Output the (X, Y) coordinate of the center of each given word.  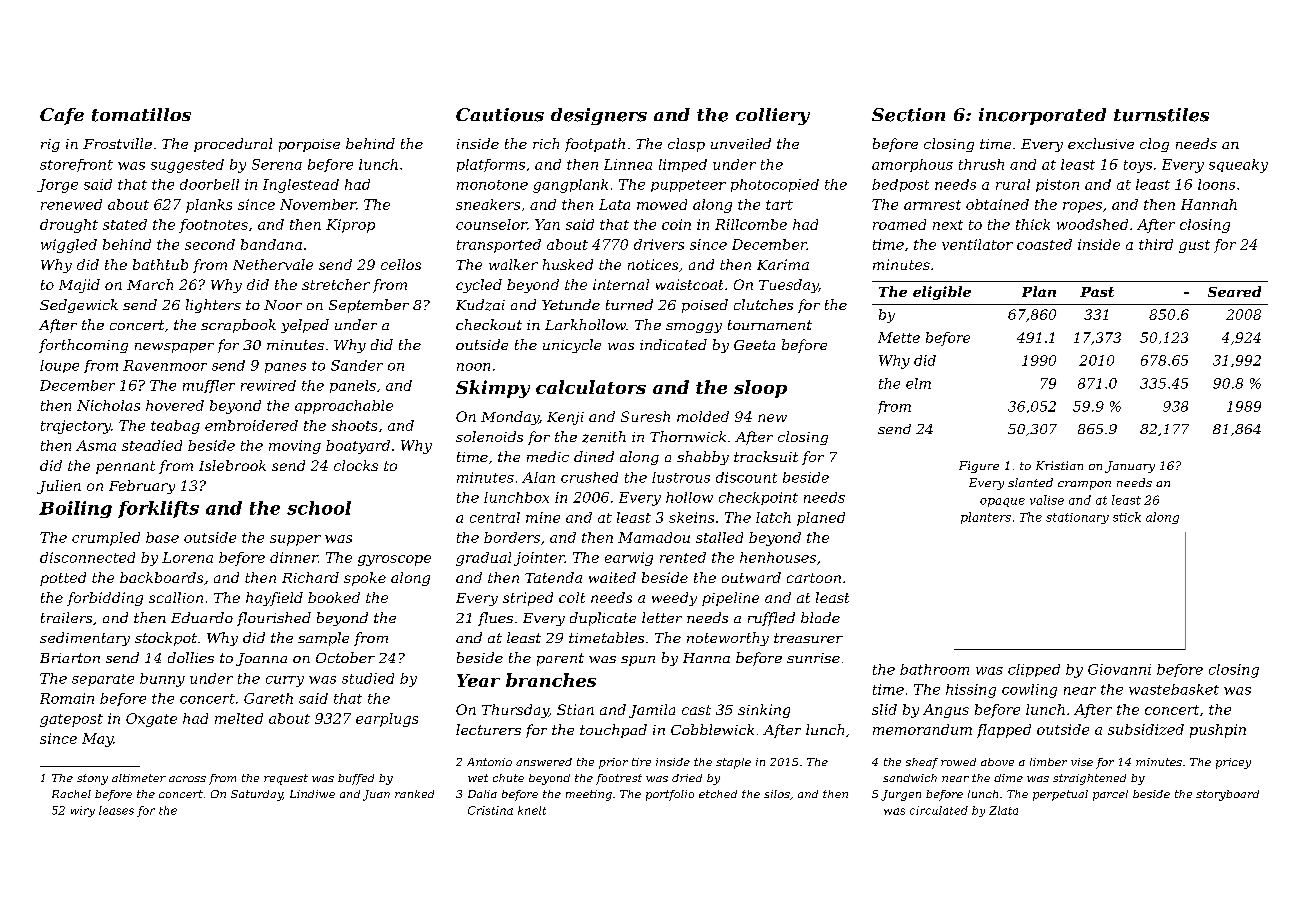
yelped (305, 326)
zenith (604, 437)
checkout (489, 324)
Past (1097, 292)
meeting (589, 795)
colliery (773, 116)
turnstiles (1161, 115)
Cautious (500, 115)
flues (495, 619)
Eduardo (202, 617)
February (142, 487)
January (1130, 467)
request (286, 779)
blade (820, 617)
